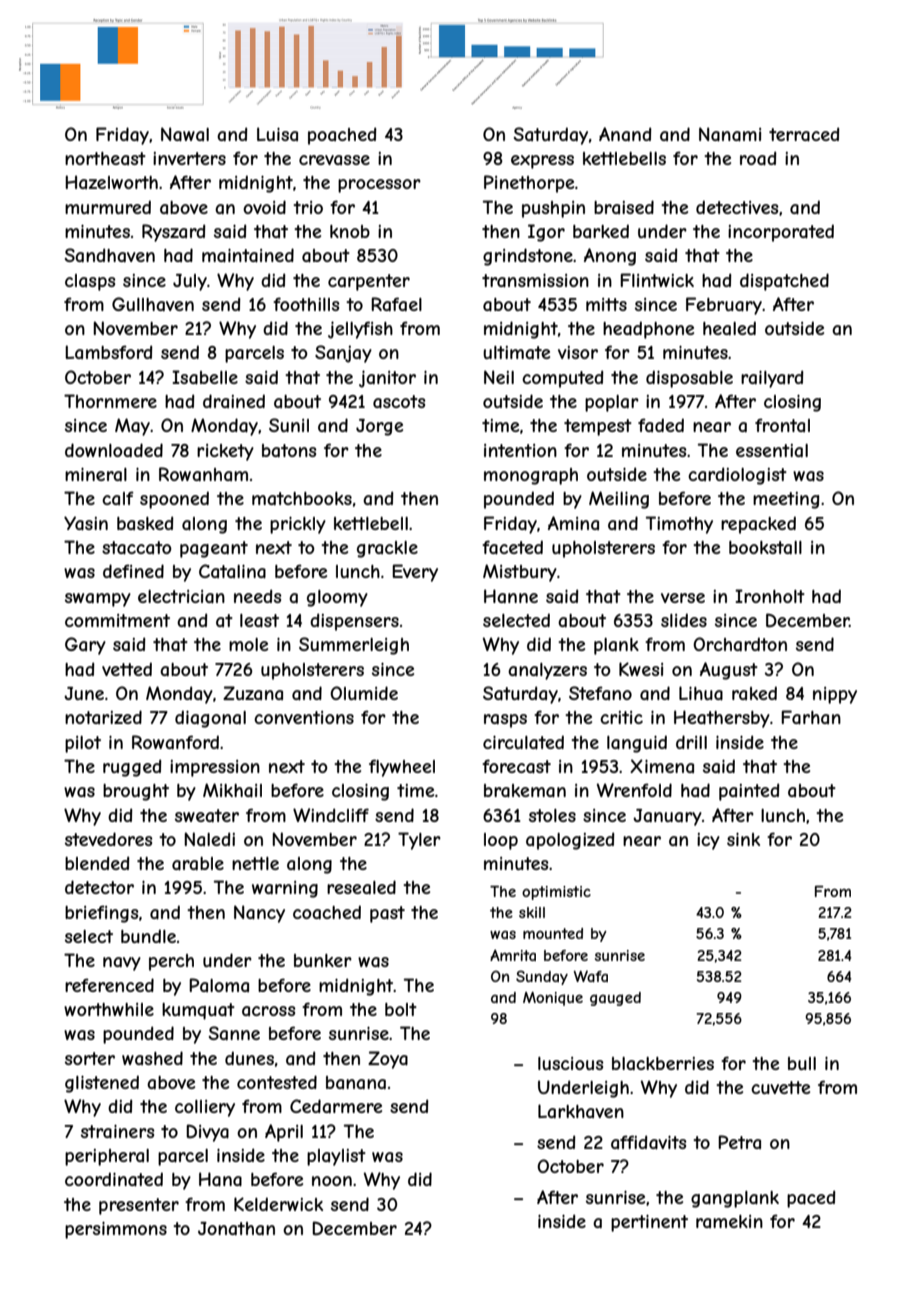 The height and width of the screenshot is (1314, 924). Describe the element at coordinates (802, 1063) in the screenshot. I see `bull` at that location.
